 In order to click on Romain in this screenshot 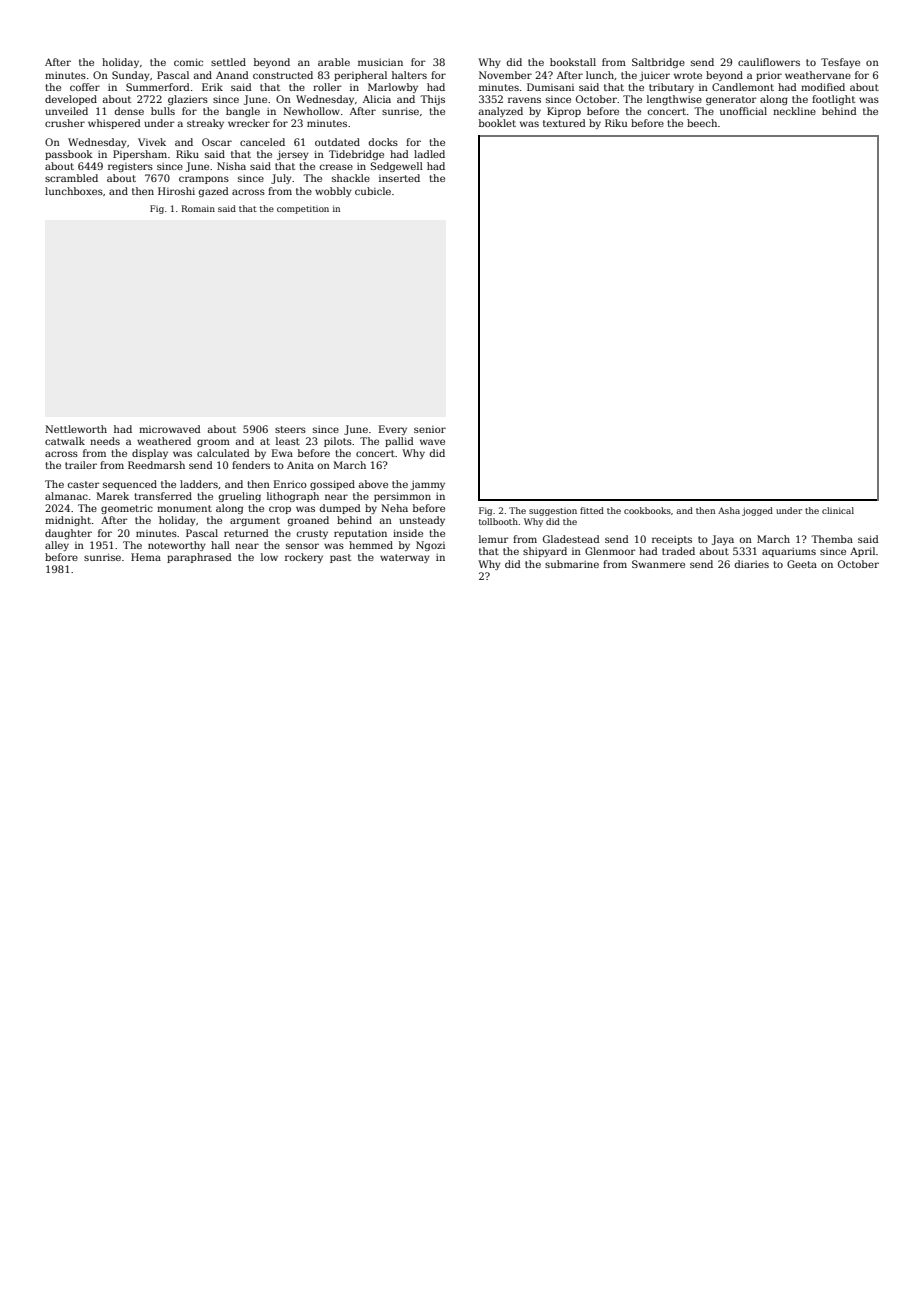, I will do `click(198, 208)`.
